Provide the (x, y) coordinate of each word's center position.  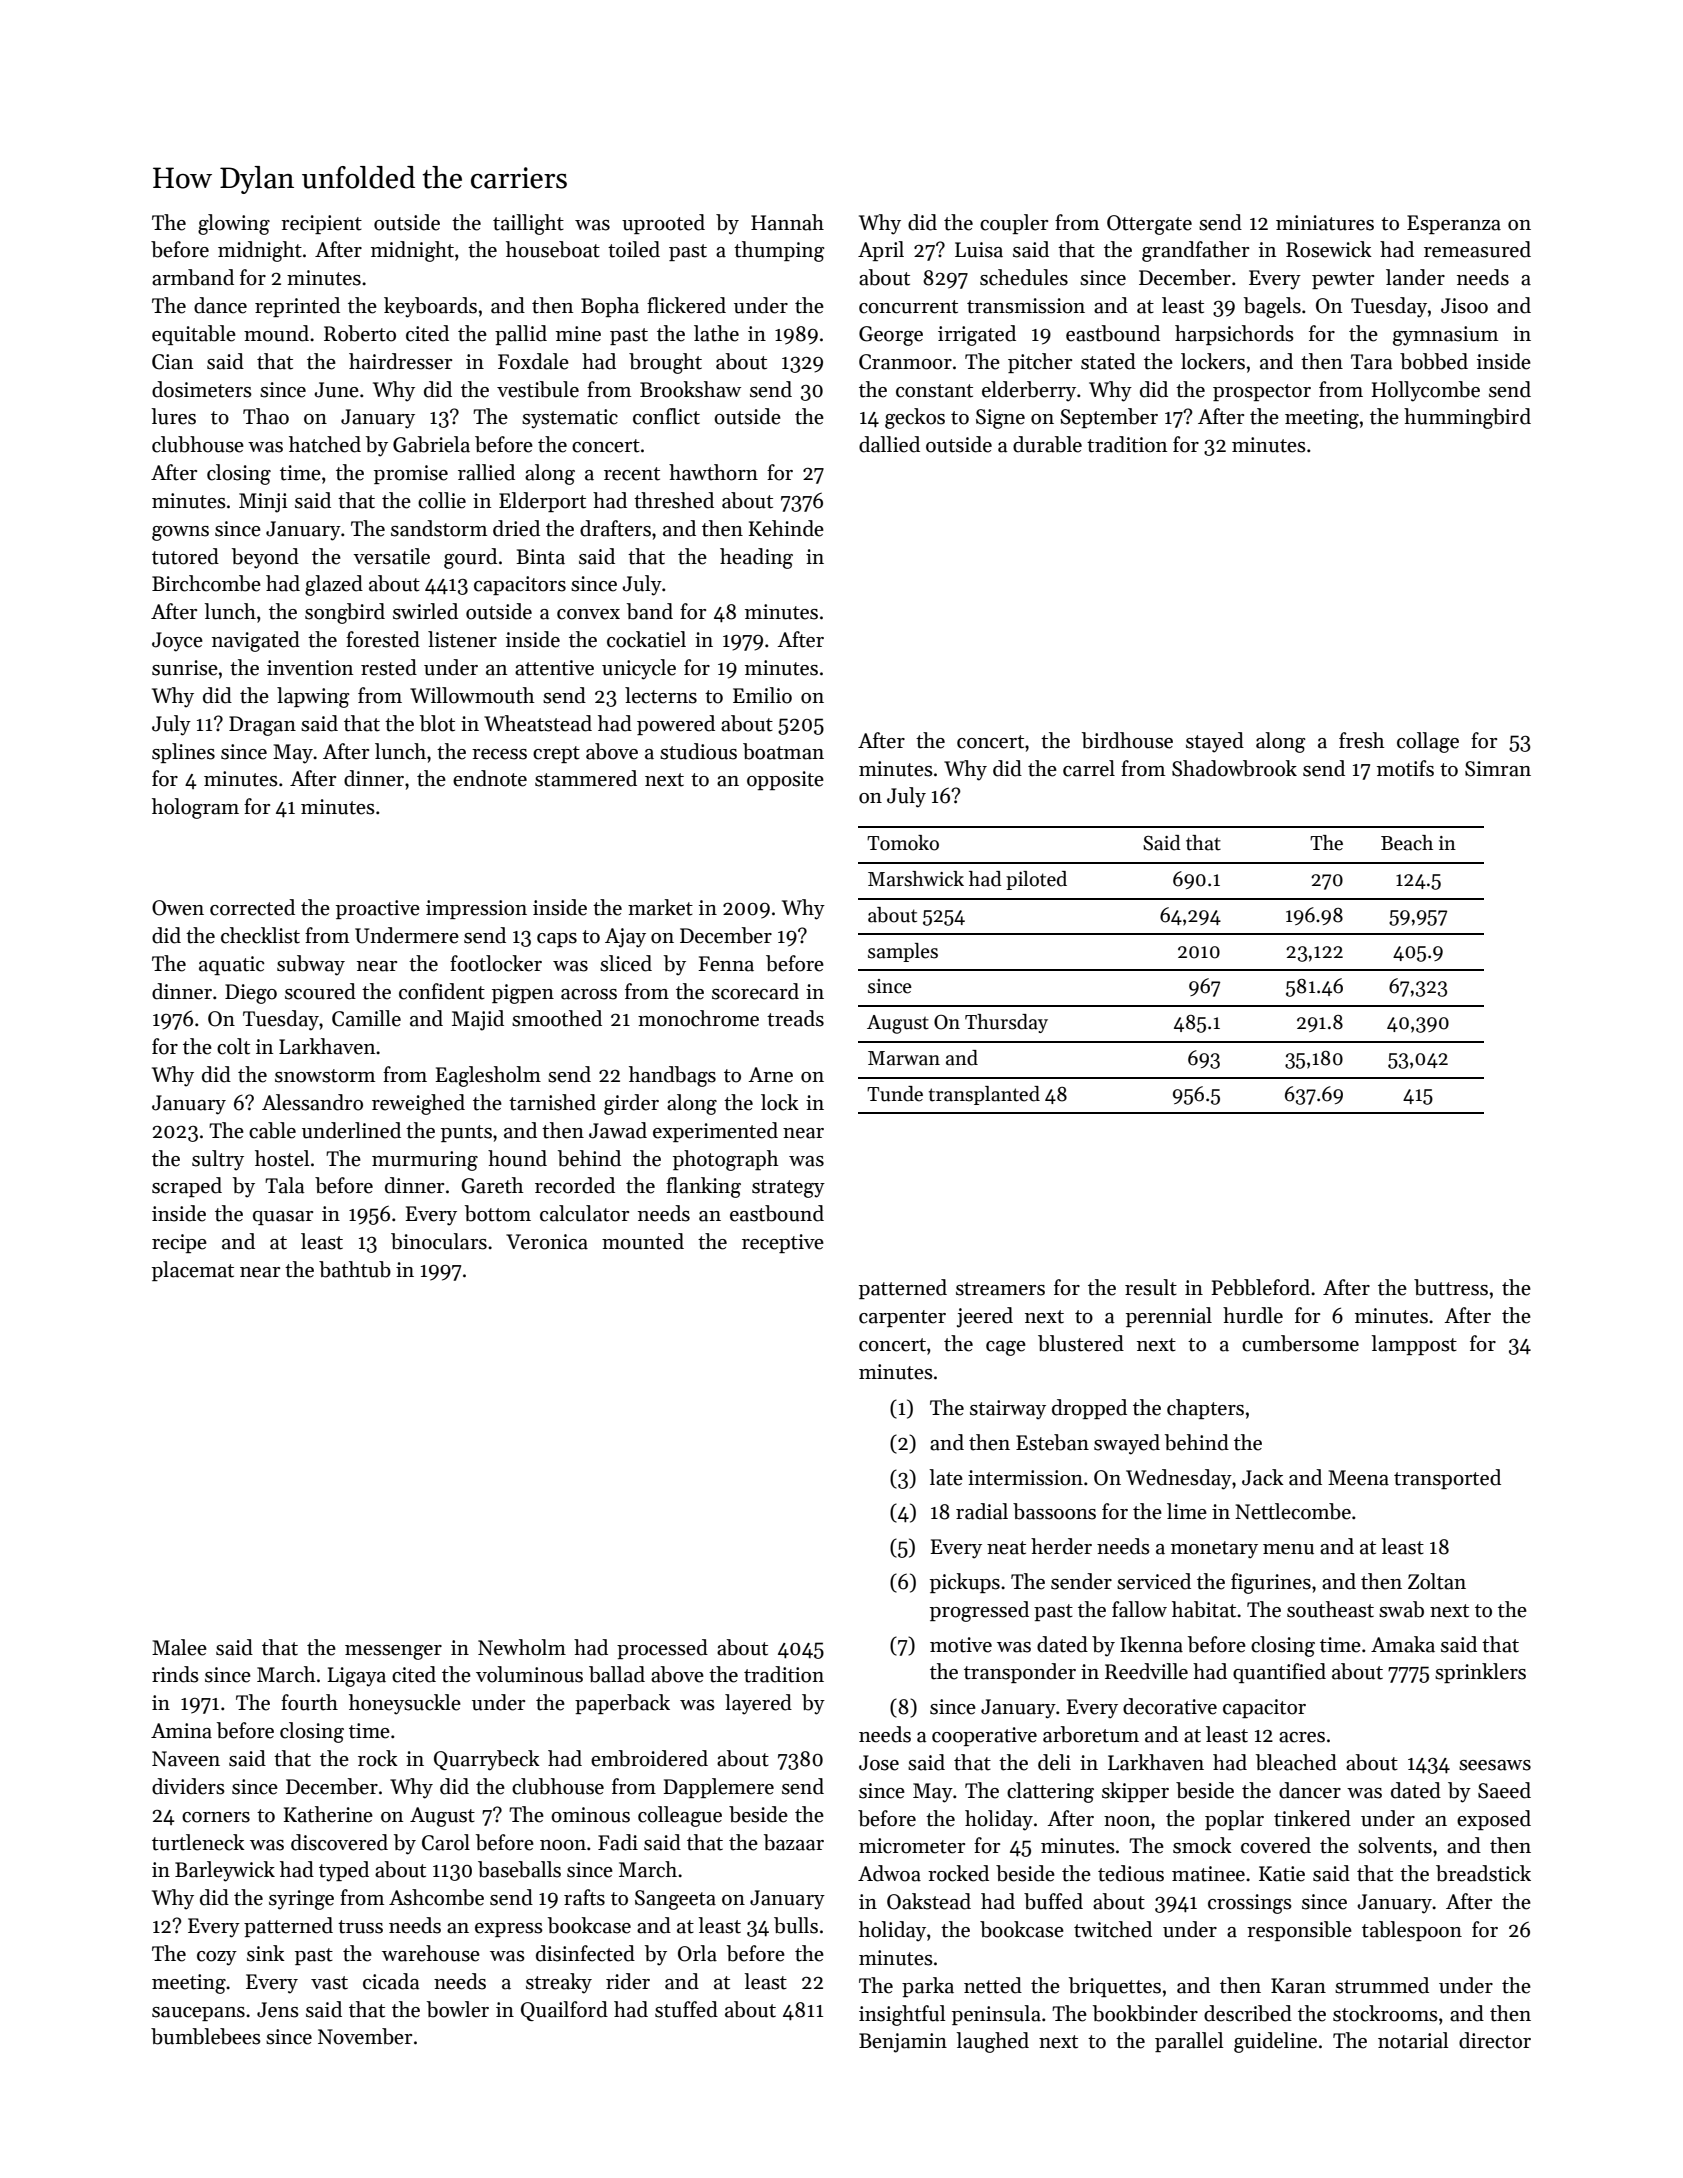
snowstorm (325, 1076)
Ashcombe (436, 1897)
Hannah (787, 222)
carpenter (902, 1318)
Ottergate (1149, 225)
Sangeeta (675, 1900)
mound (276, 333)
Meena (1358, 1478)
